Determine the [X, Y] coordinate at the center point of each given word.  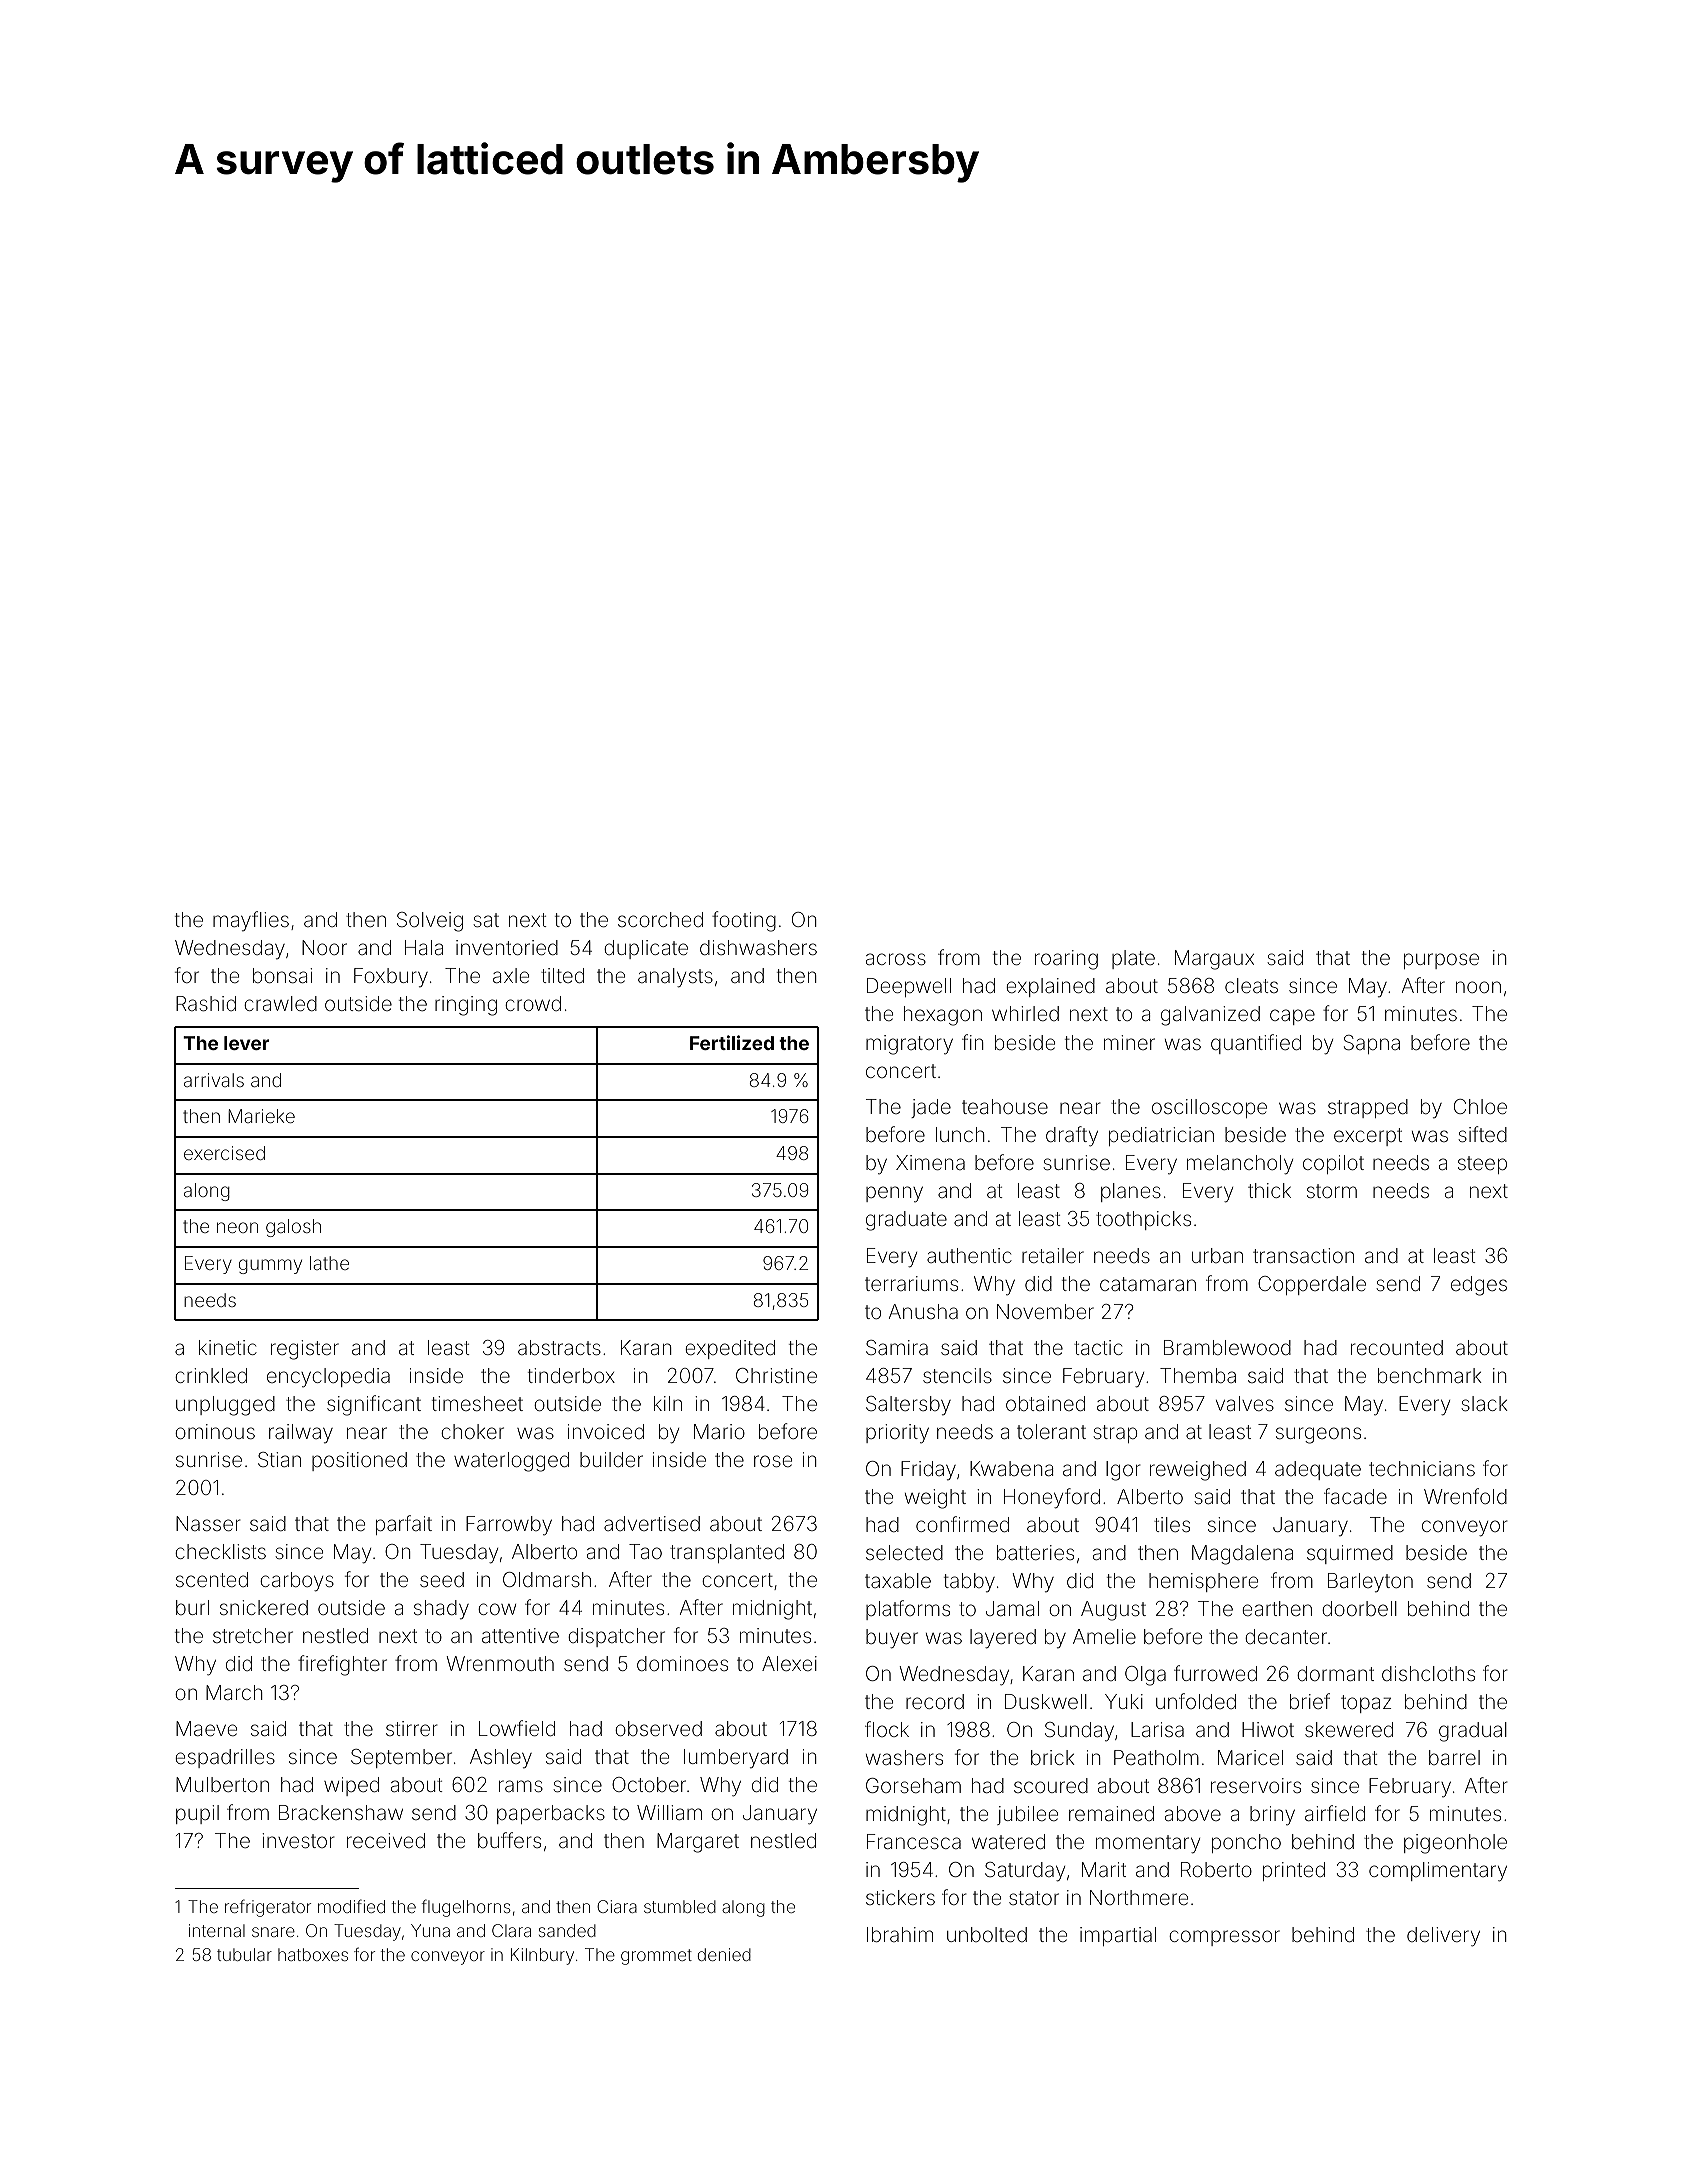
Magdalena [1242, 1555]
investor [298, 1840]
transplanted [727, 1553]
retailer [1053, 1255]
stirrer [412, 1728]
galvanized [1210, 1016]
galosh [293, 1228]
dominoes [682, 1663]
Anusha [923, 1311]
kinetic [228, 1347]
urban [1217, 1255]
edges [1479, 1286]
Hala [424, 947]
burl [192, 1607]
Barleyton [1370, 1583]
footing [744, 921]
